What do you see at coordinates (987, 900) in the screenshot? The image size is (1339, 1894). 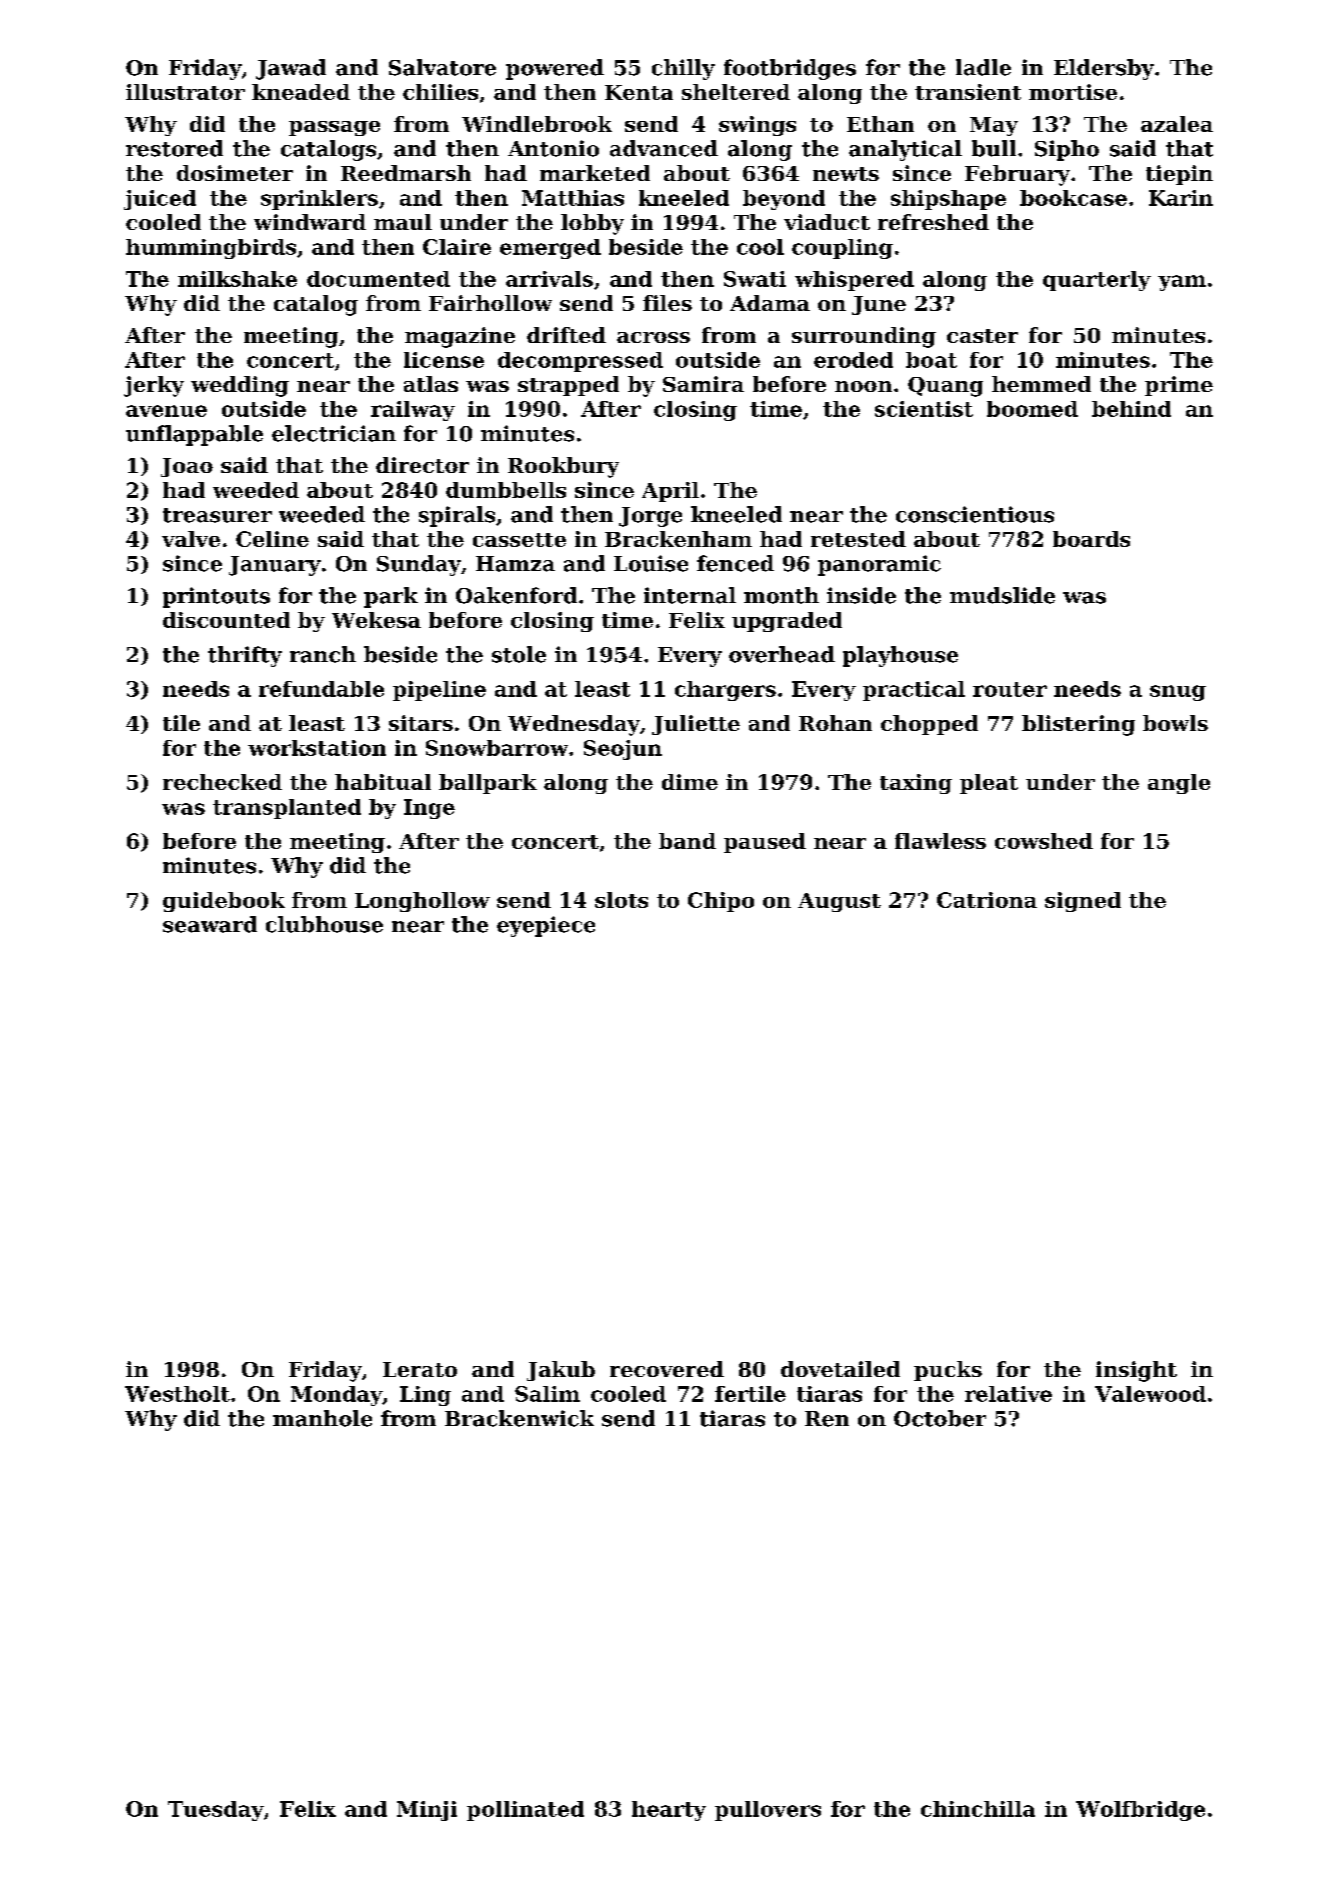 I see `Catriona` at bounding box center [987, 900].
